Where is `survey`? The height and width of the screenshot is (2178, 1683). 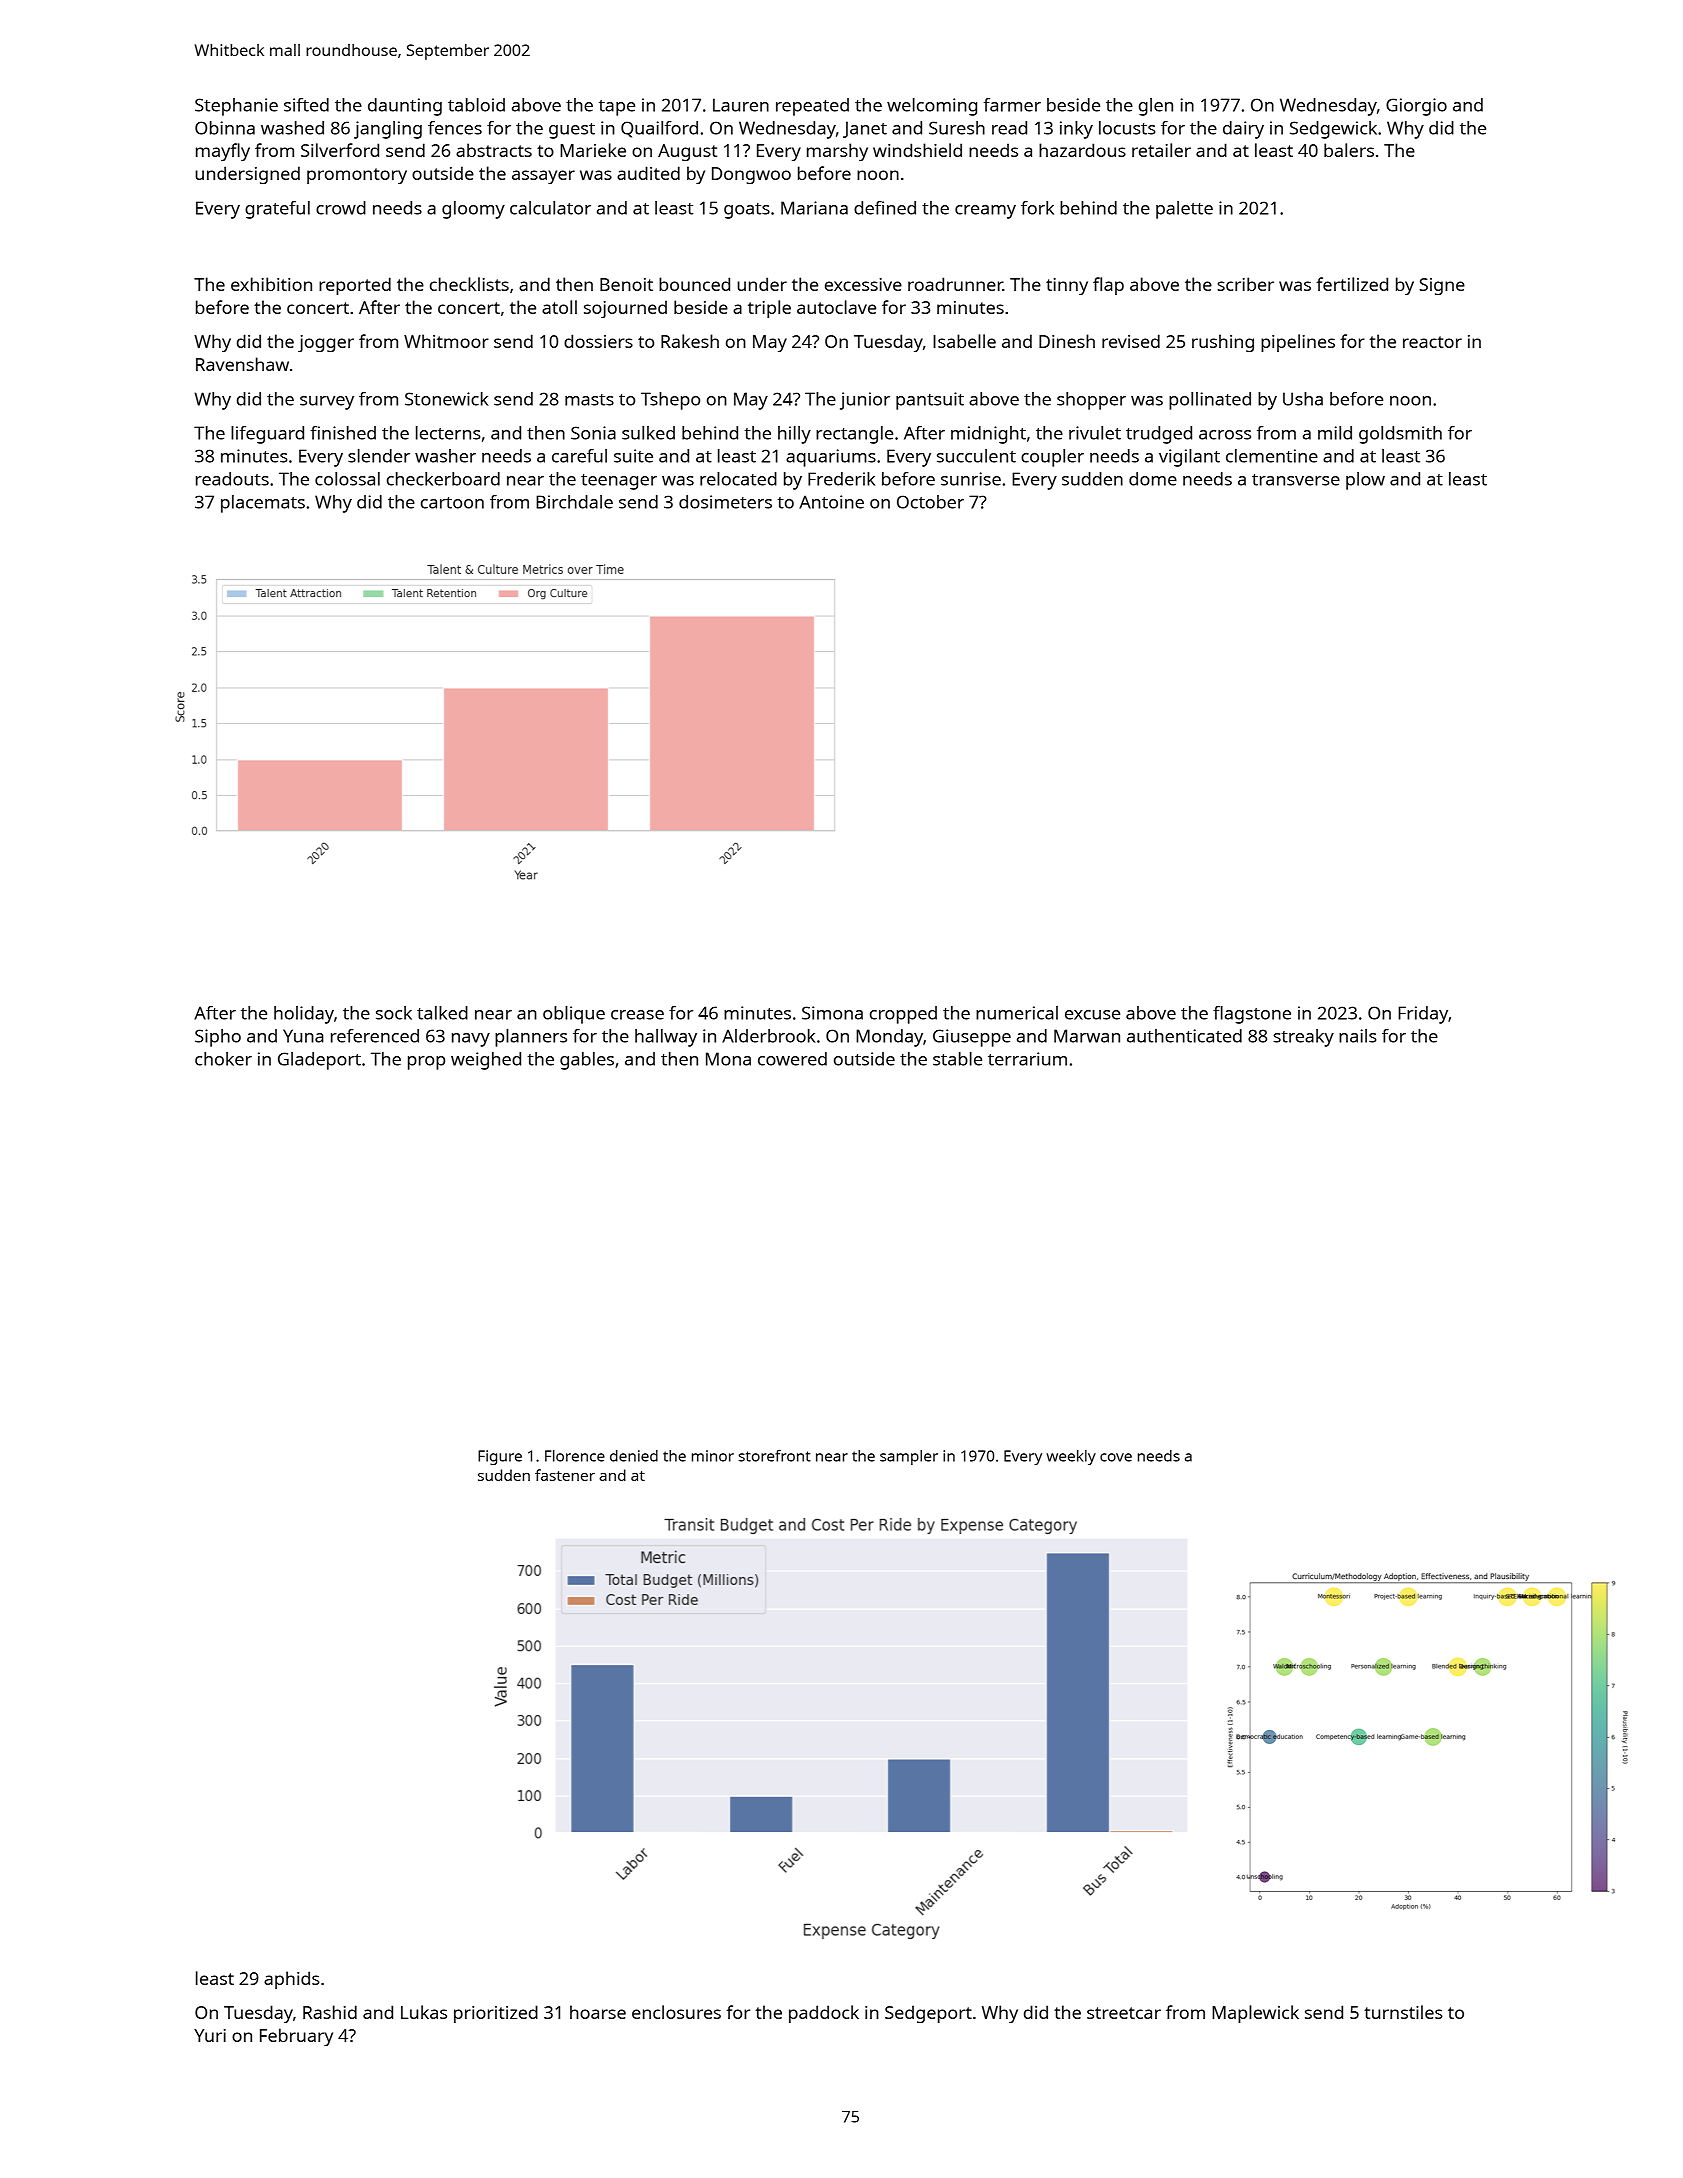
survey is located at coordinates (327, 403).
